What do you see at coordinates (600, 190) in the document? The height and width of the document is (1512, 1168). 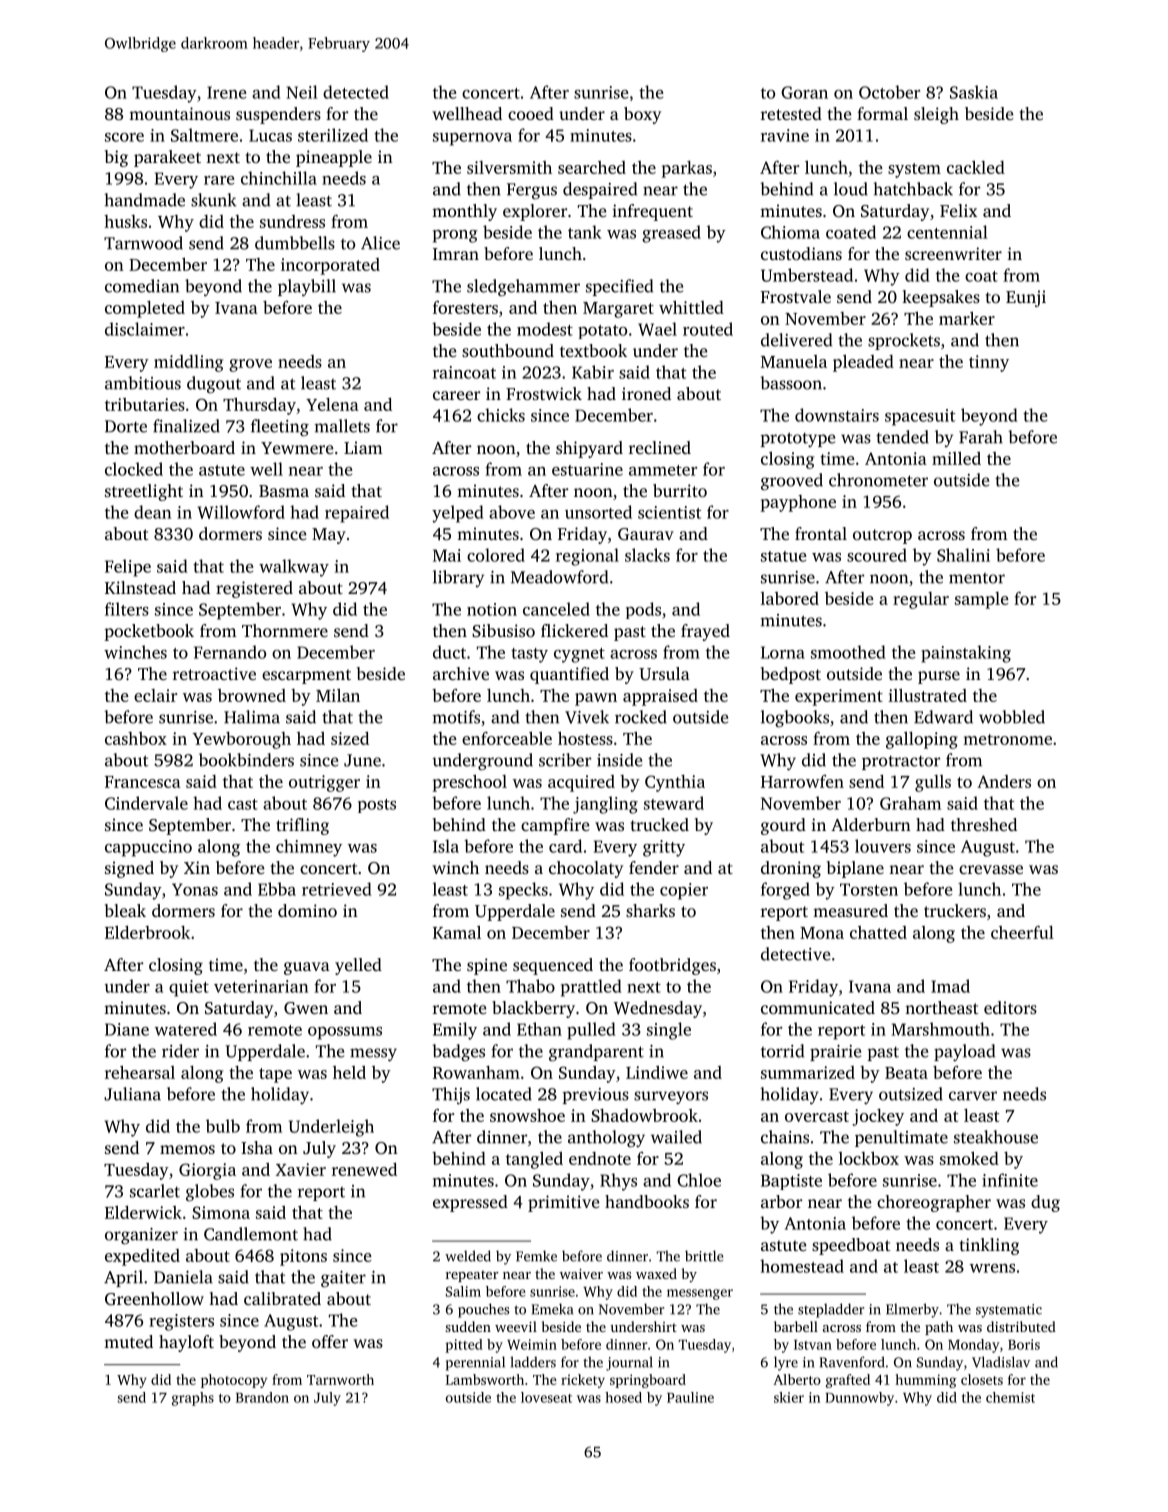 I see `despaired` at bounding box center [600, 190].
